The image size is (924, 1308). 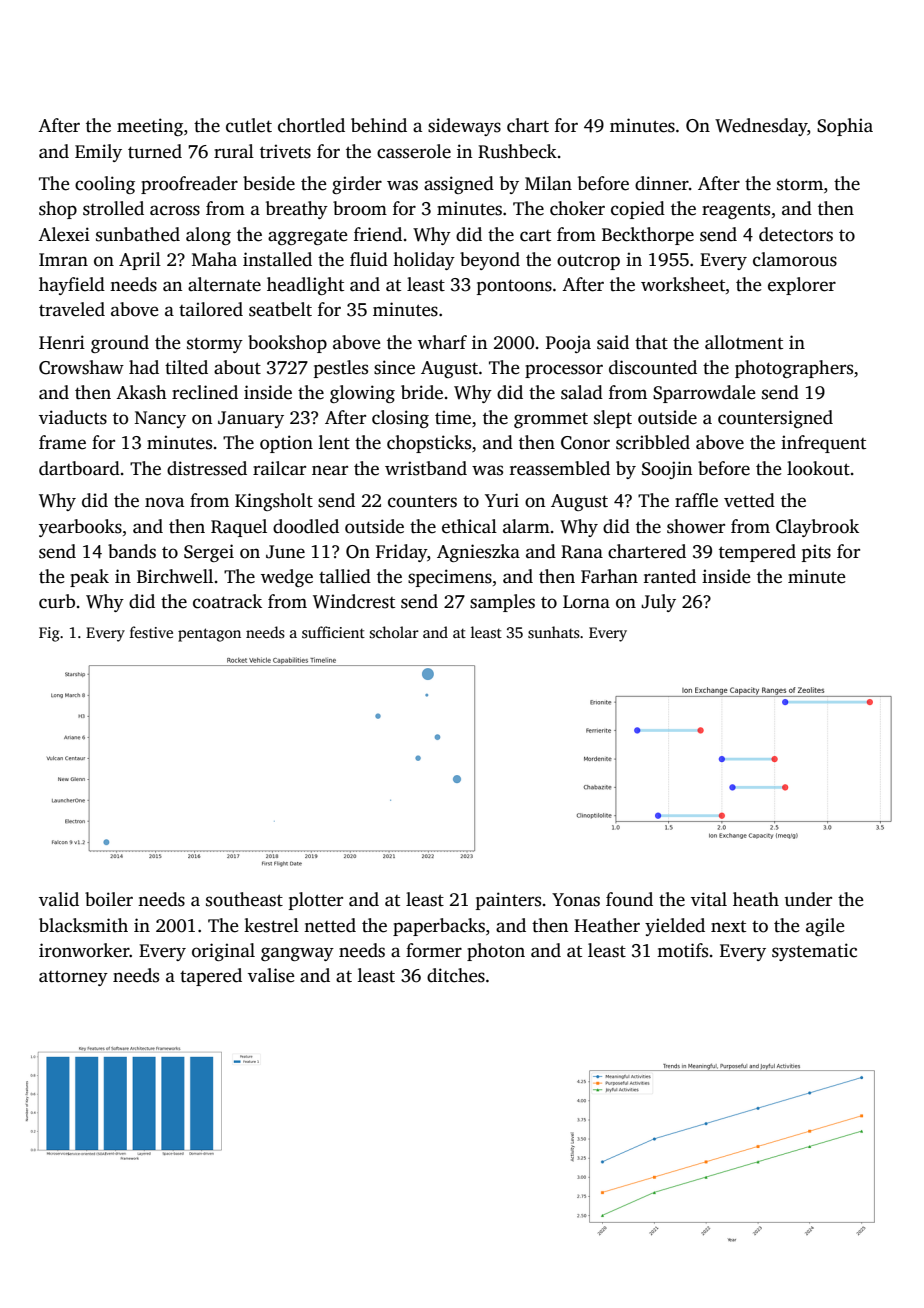 I want to click on assigned, so click(x=459, y=185).
